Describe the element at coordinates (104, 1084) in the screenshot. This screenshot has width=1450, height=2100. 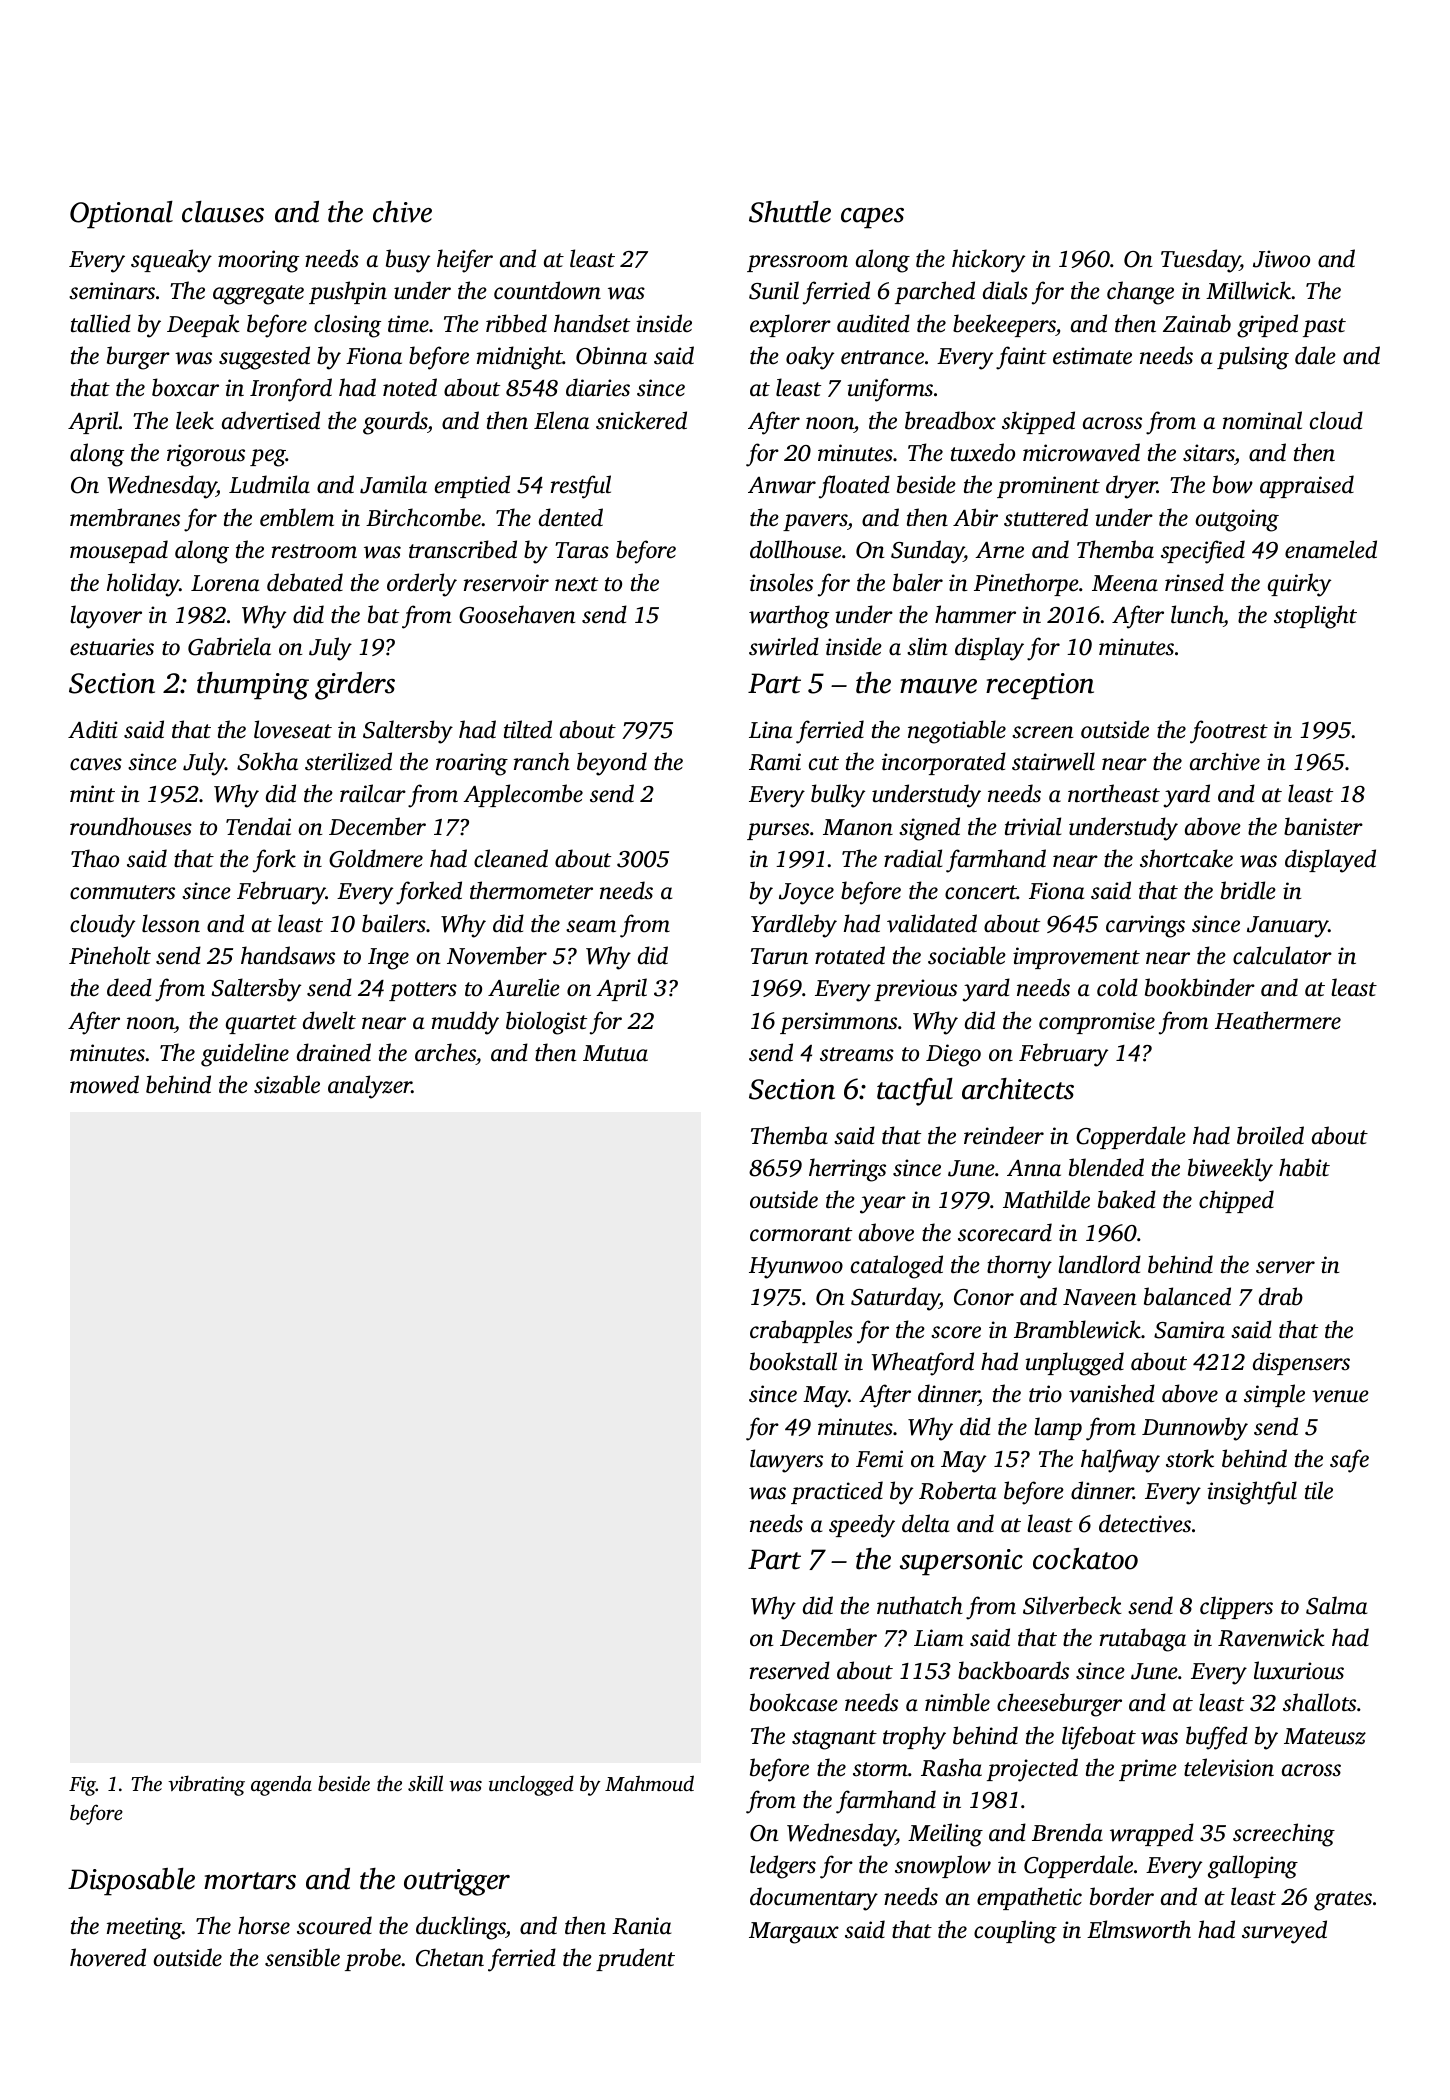
I see `mowed` at that location.
